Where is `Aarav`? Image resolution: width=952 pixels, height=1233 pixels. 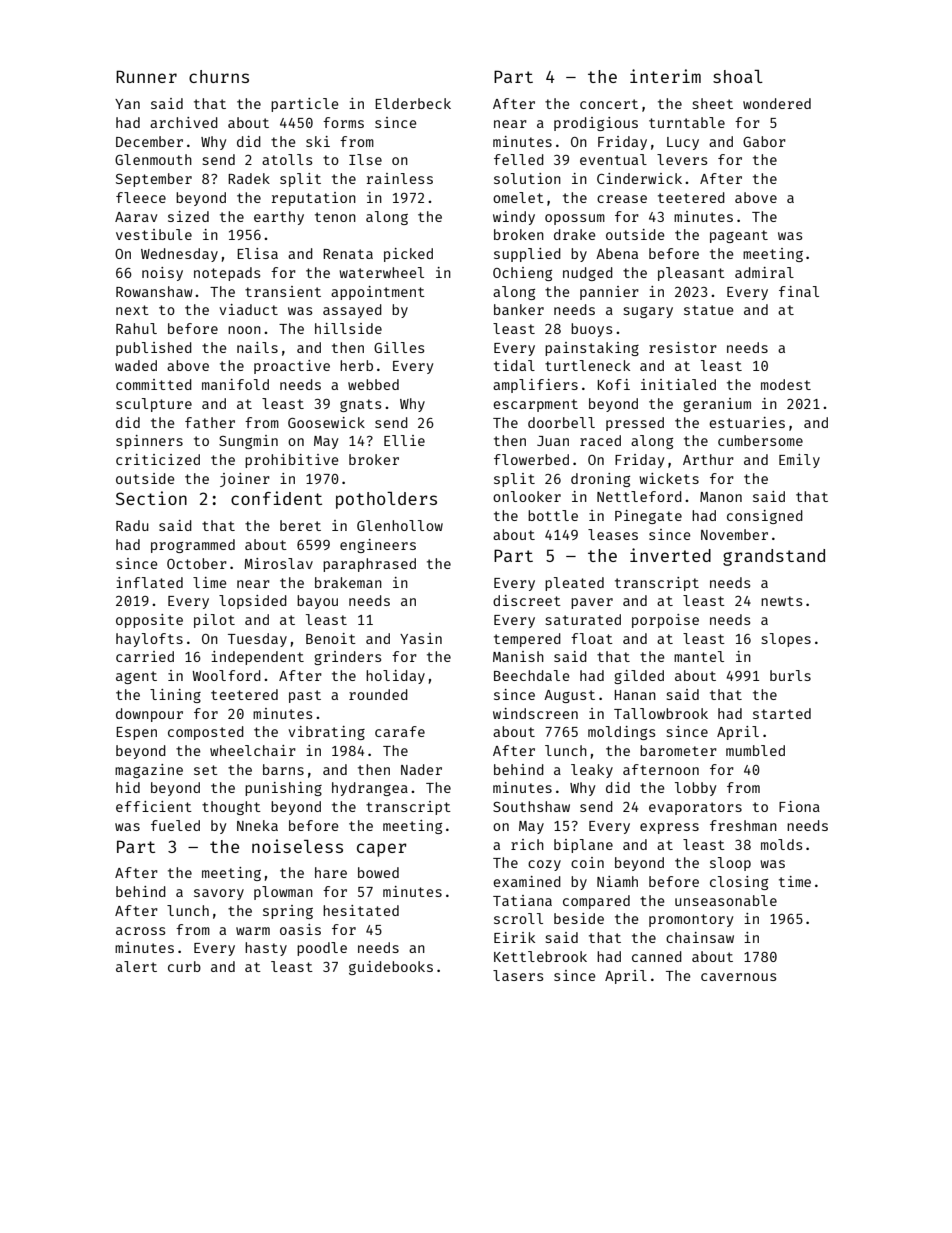 Aarav is located at coordinates (136, 217).
